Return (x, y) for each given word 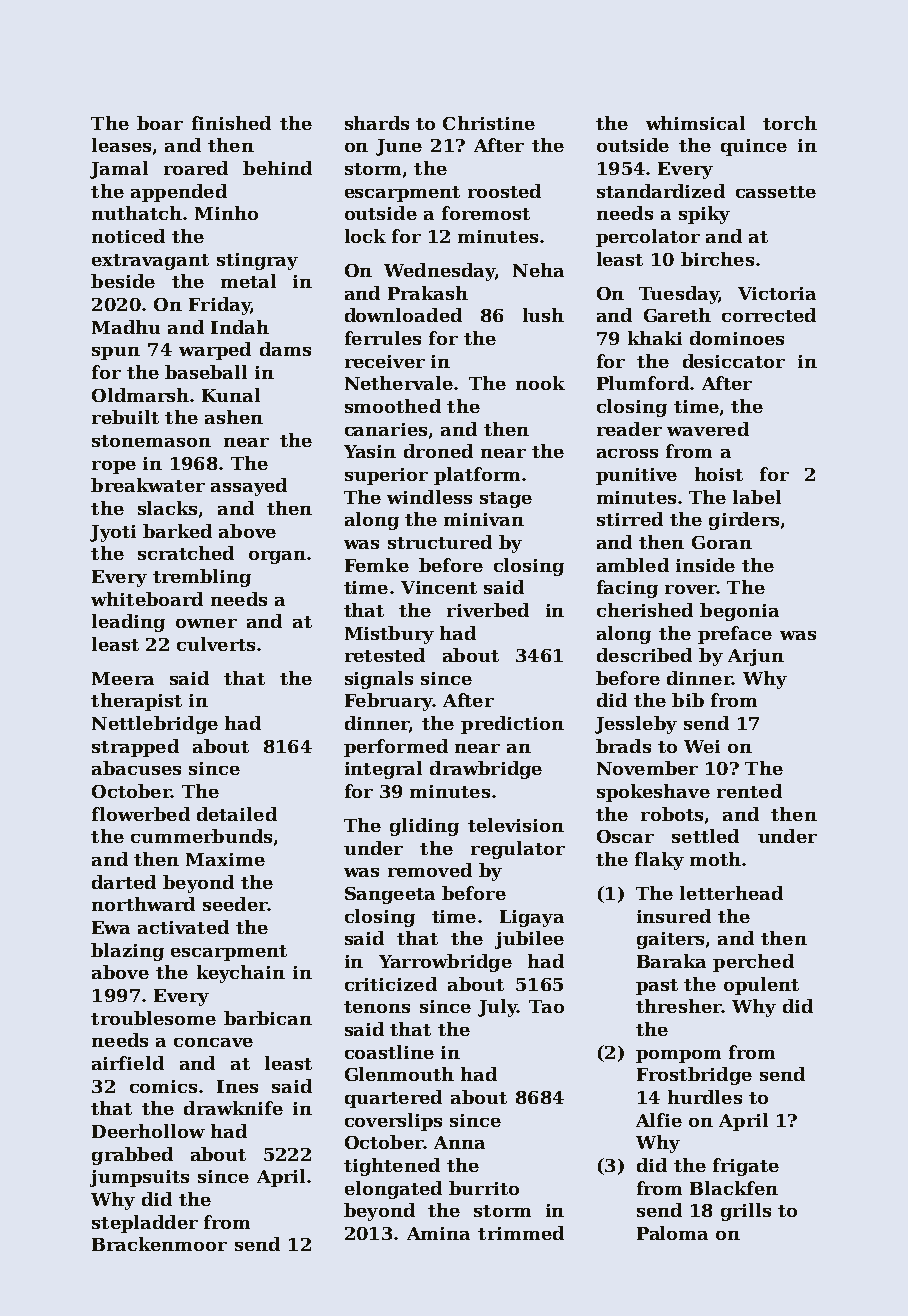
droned (438, 451)
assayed (249, 487)
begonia (739, 612)
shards (377, 123)
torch (790, 123)
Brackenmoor (159, 1244)
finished (231, 123)
